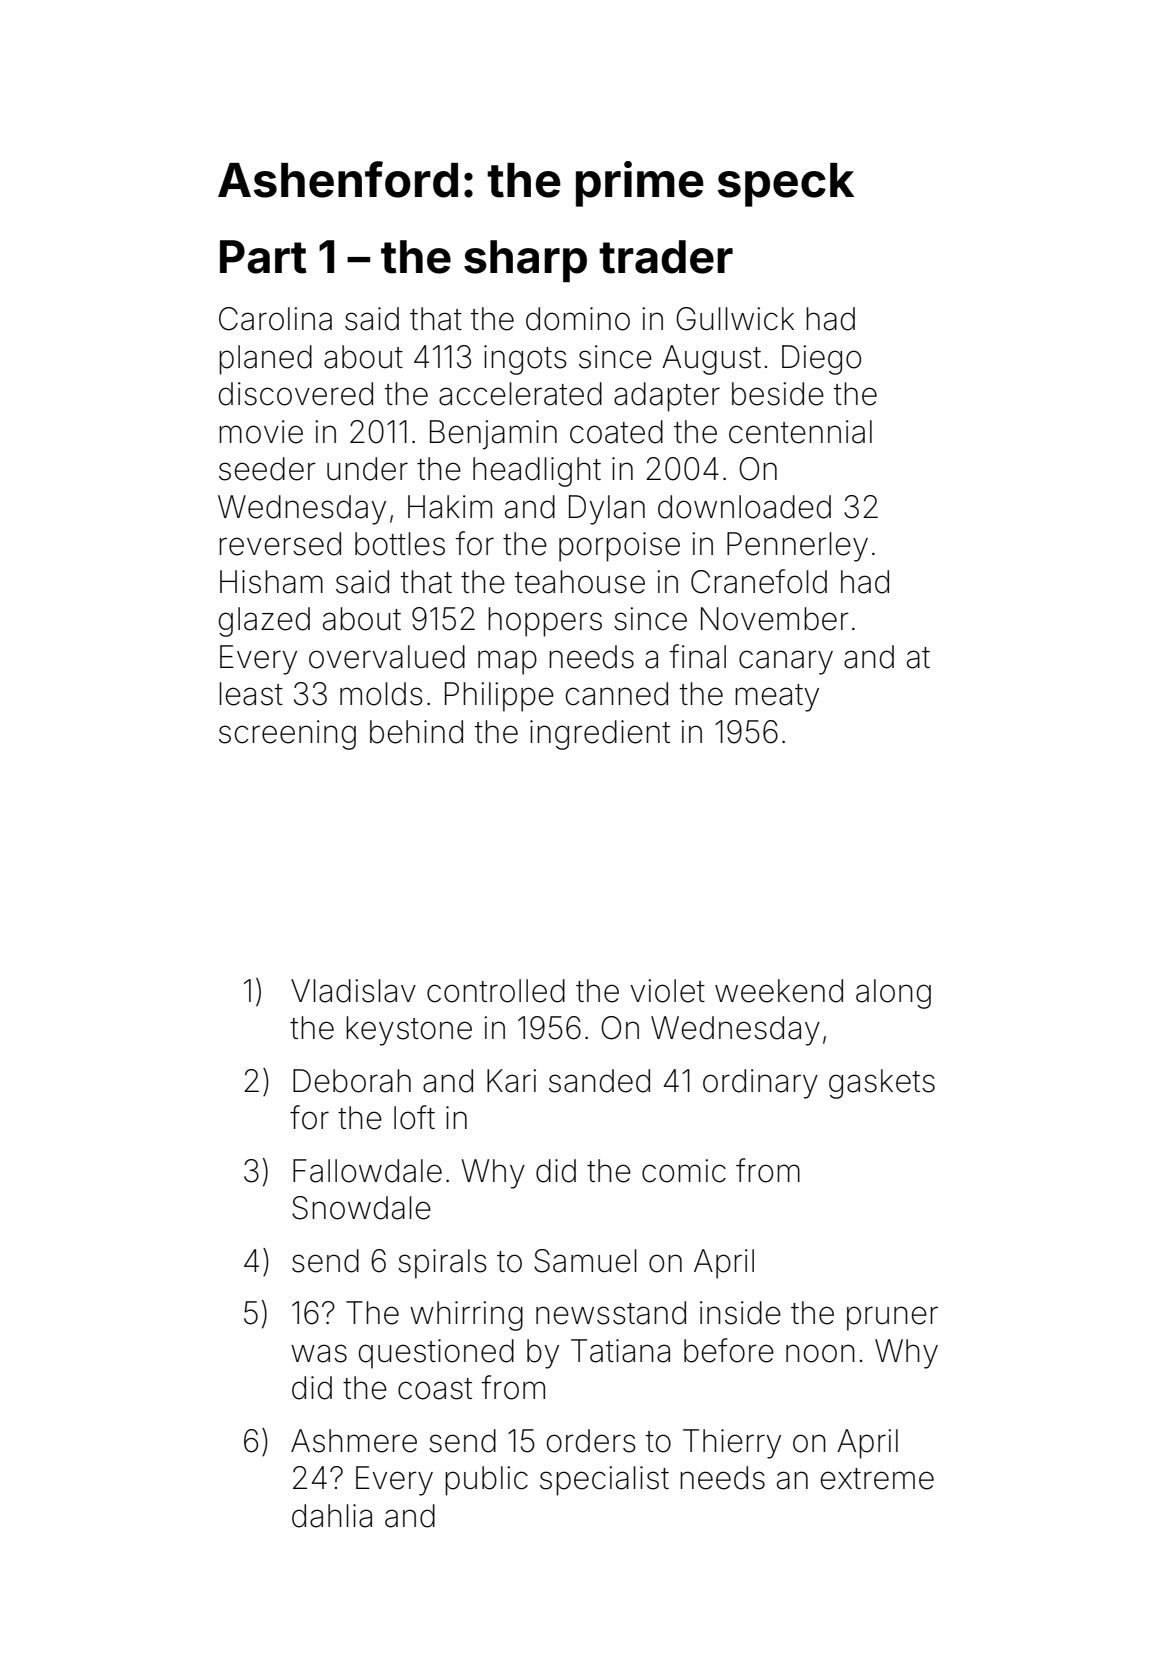  I want to click on screening, so click(287, 735).
